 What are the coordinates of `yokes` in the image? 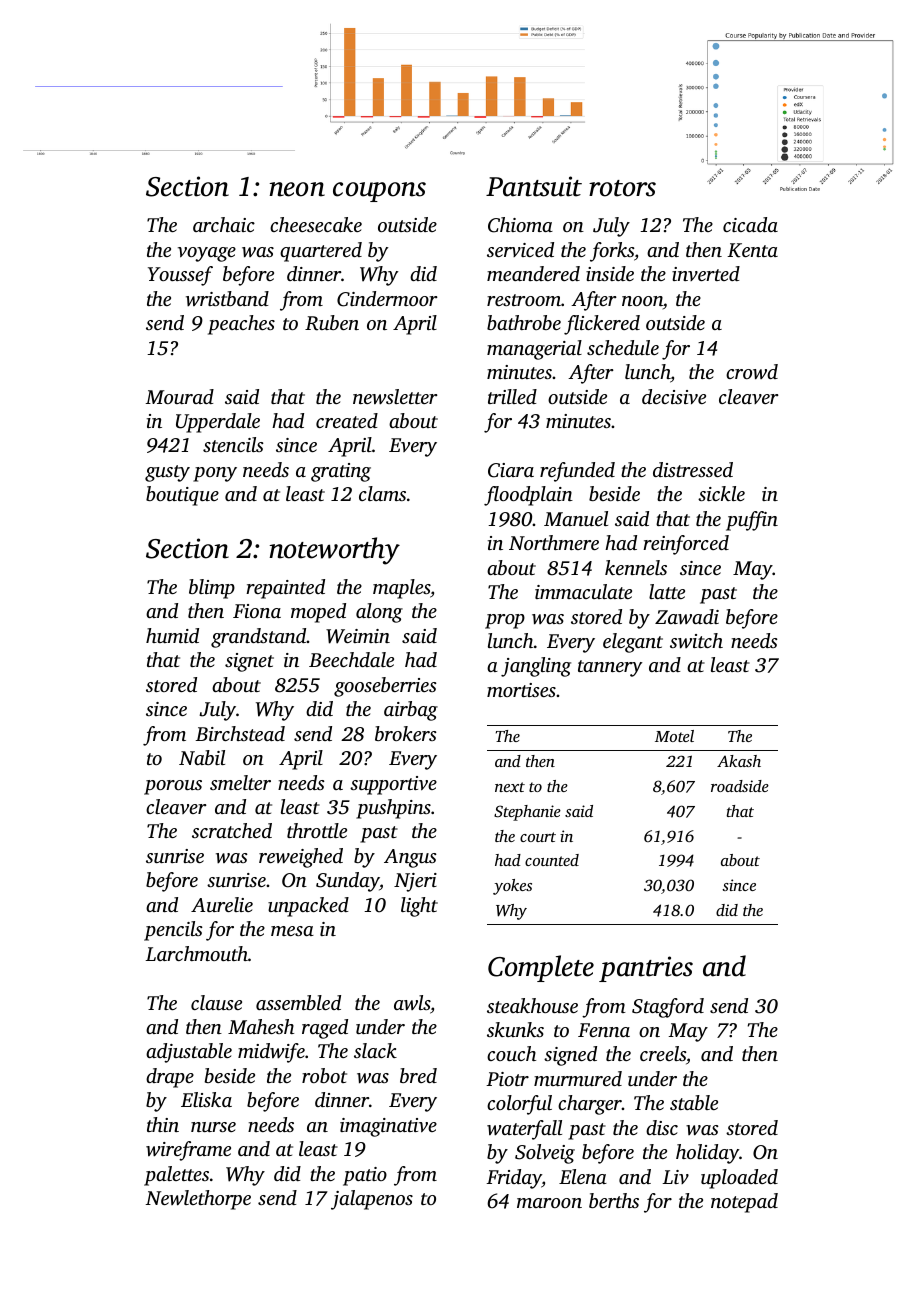 It's located at (512, 887).
